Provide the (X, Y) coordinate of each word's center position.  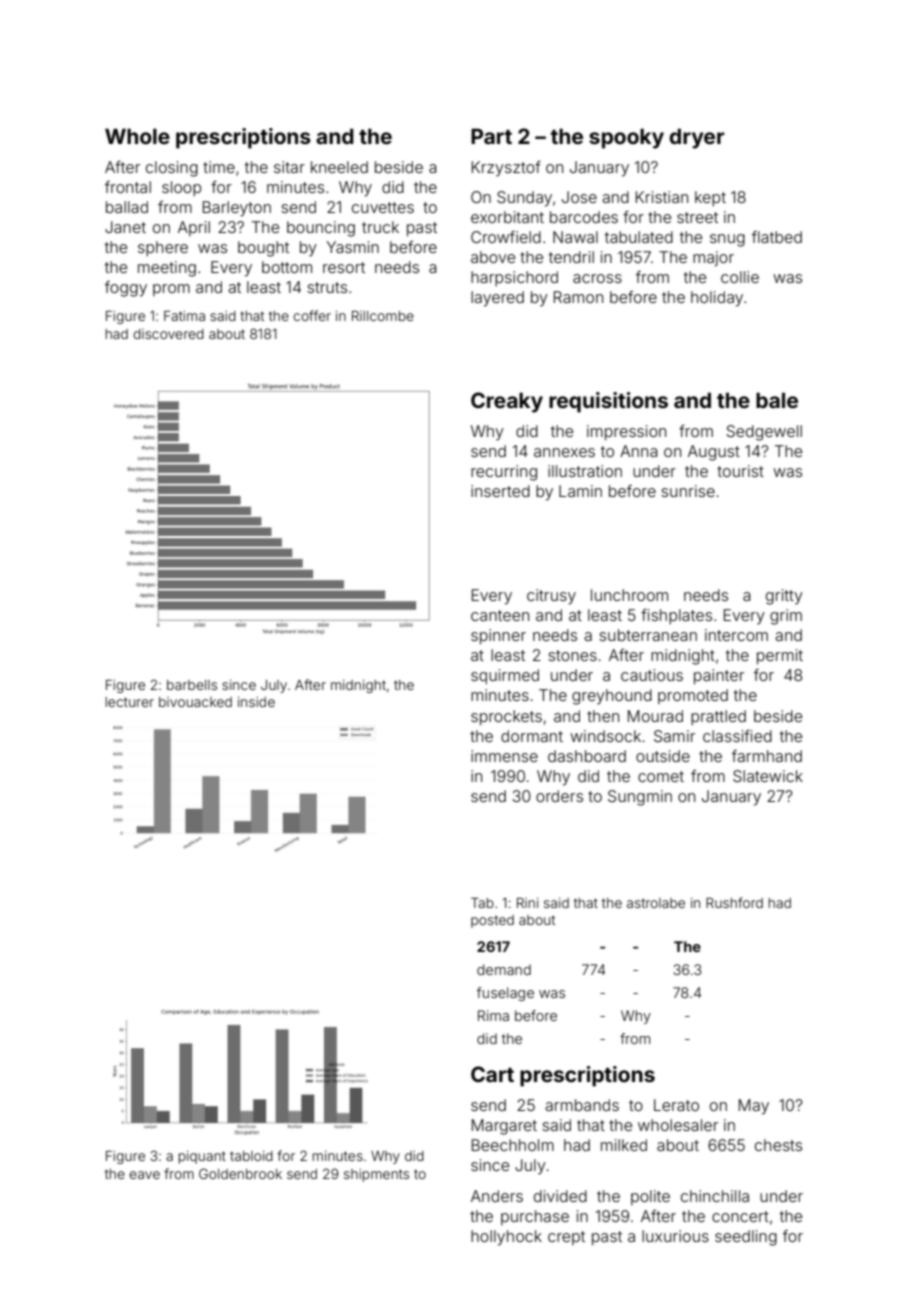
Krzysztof (506, 169)
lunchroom (629, 595)
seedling (746, 1238)
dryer (697, 138)
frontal (128, 187)
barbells (192, 685)
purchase (535, 1217)
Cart (492, 1074)
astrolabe (656, 903)
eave (144, 1175)
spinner (498, 637)
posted (492, 921)
